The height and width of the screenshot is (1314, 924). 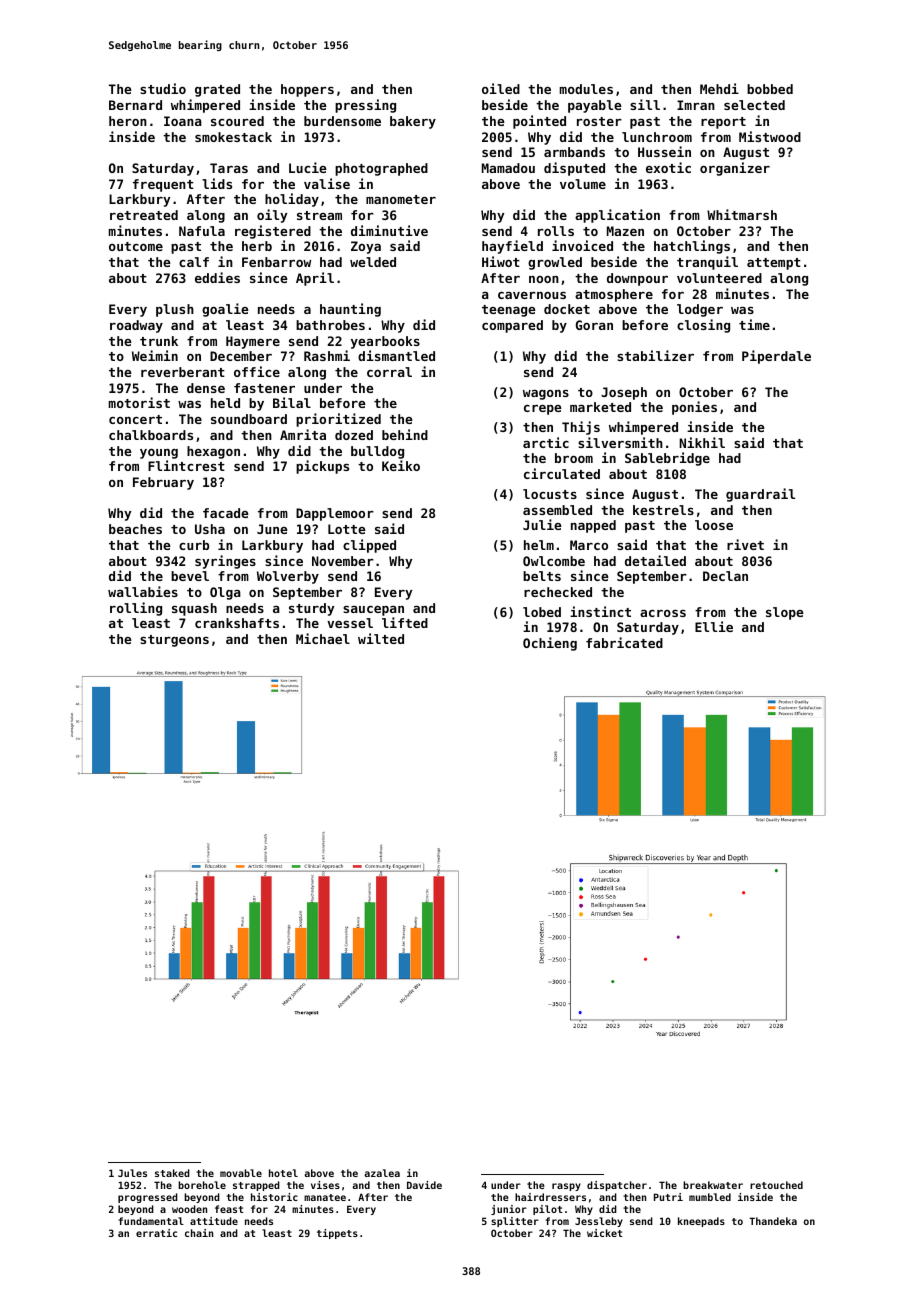 I want to click on oiled, so click(x=501, y=88).
